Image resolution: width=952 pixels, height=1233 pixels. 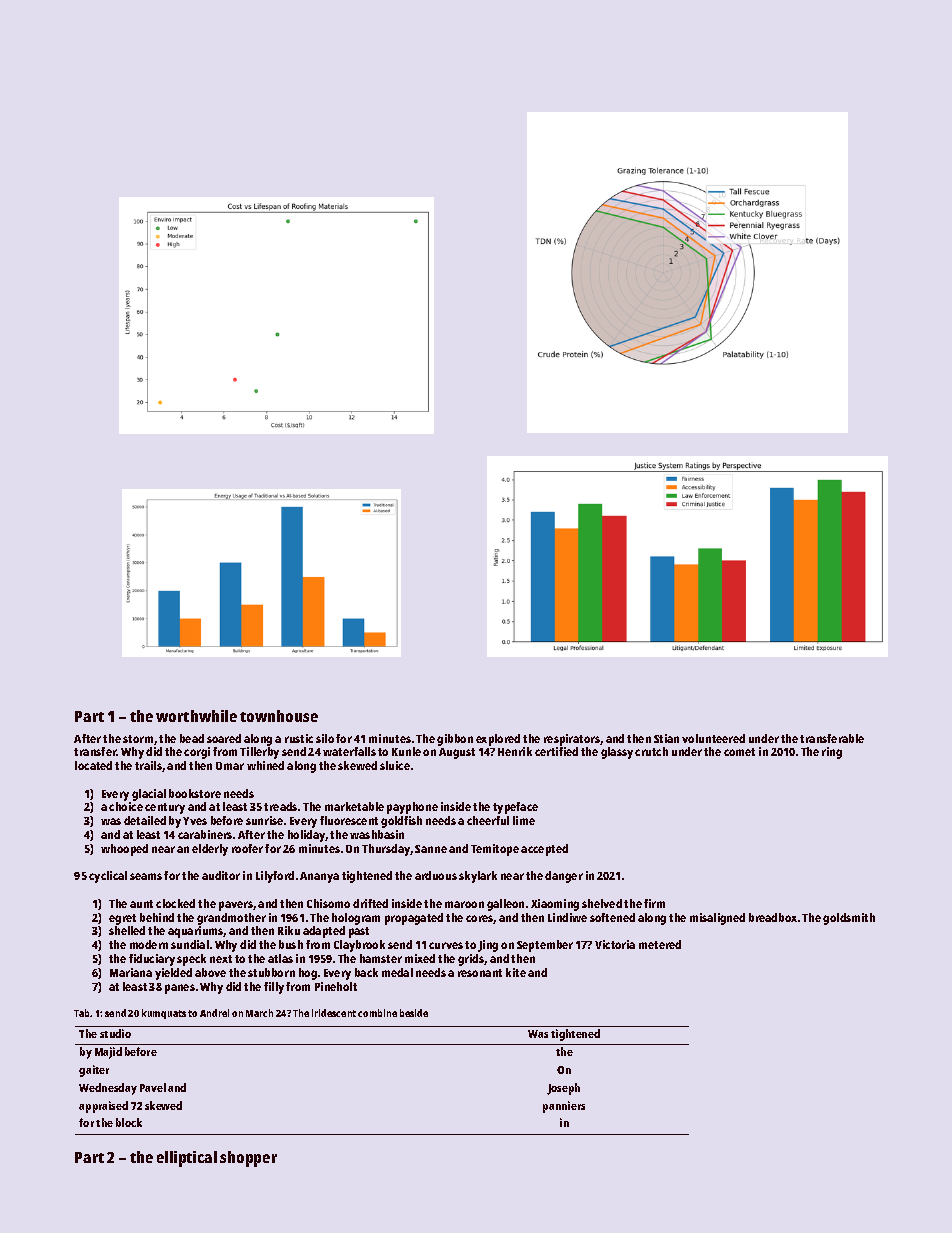 What do you see at coordinates (366, 972) in the screenshot?
I see `back` at bounding box center [366, 972].
